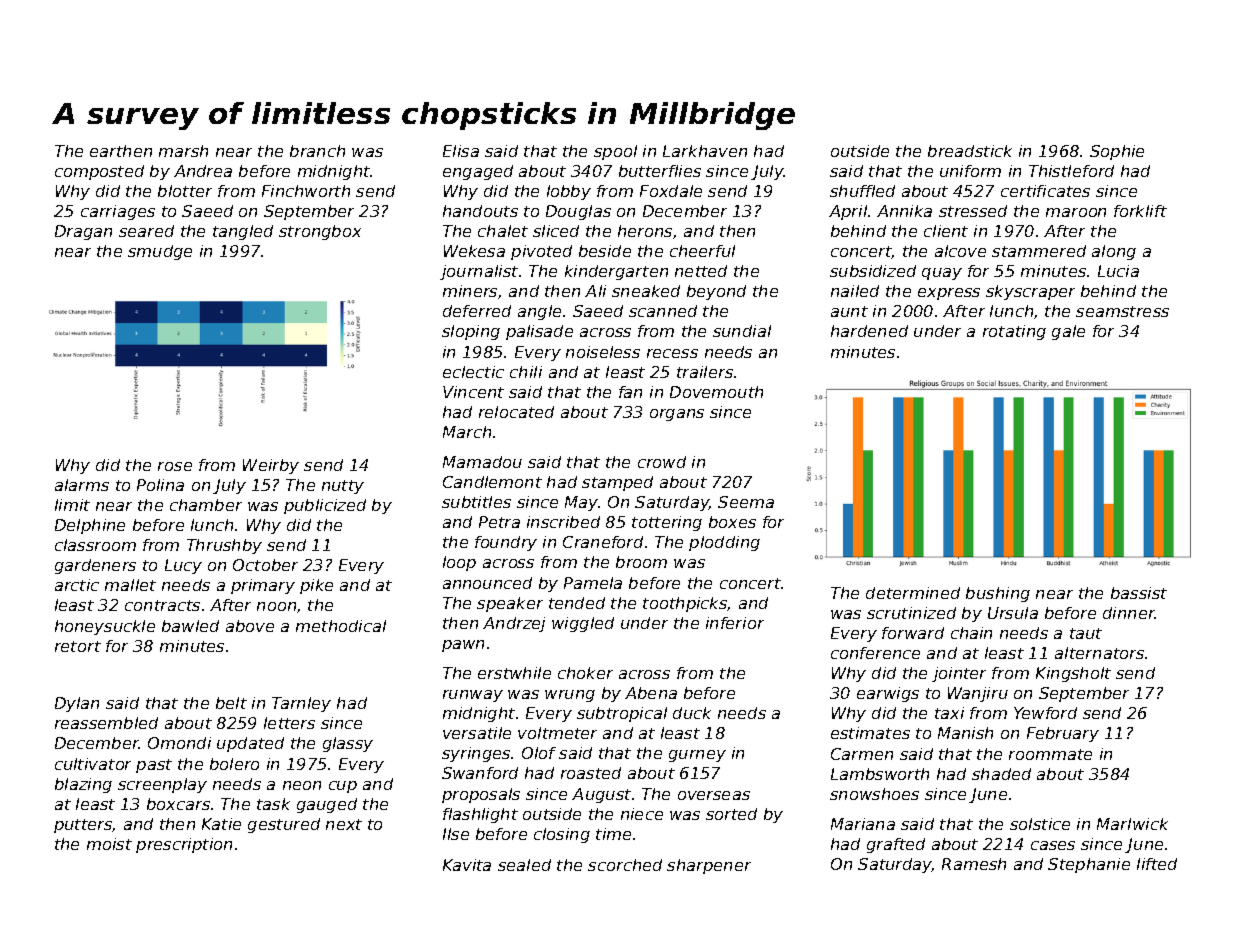  I want to click on closing, so click(562, 835).
